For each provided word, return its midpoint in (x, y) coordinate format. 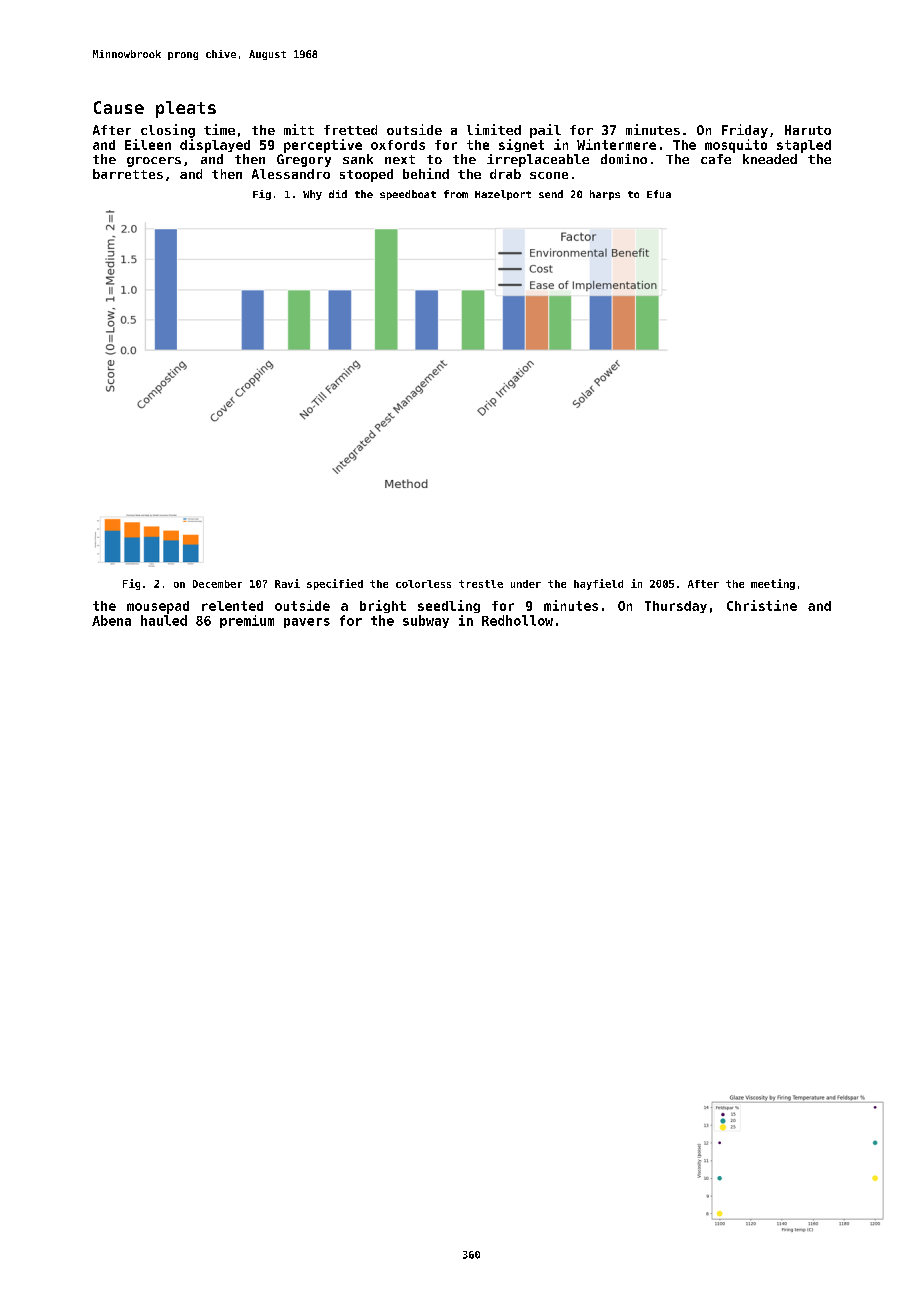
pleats (186, 109)
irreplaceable (538, 160)
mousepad (158, 607)
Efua (659, 194)
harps (605, 195)
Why (312, 195)
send (551, 194)
